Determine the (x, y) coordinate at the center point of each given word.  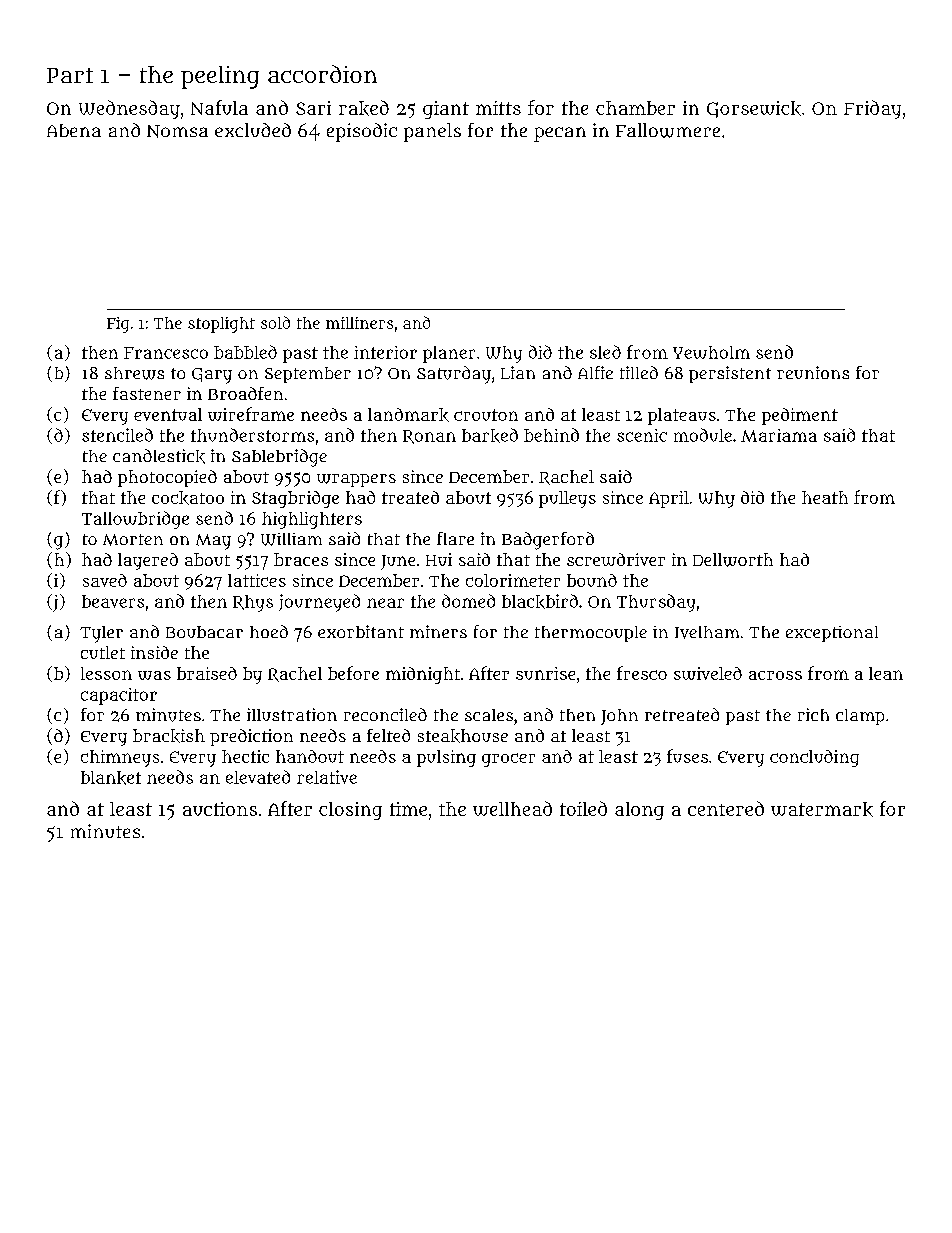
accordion (322, 74)
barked (490, 435)
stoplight (221, 325)
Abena (74, 130)
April (669, 499)
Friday (872, 109)
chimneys (120, 758)
